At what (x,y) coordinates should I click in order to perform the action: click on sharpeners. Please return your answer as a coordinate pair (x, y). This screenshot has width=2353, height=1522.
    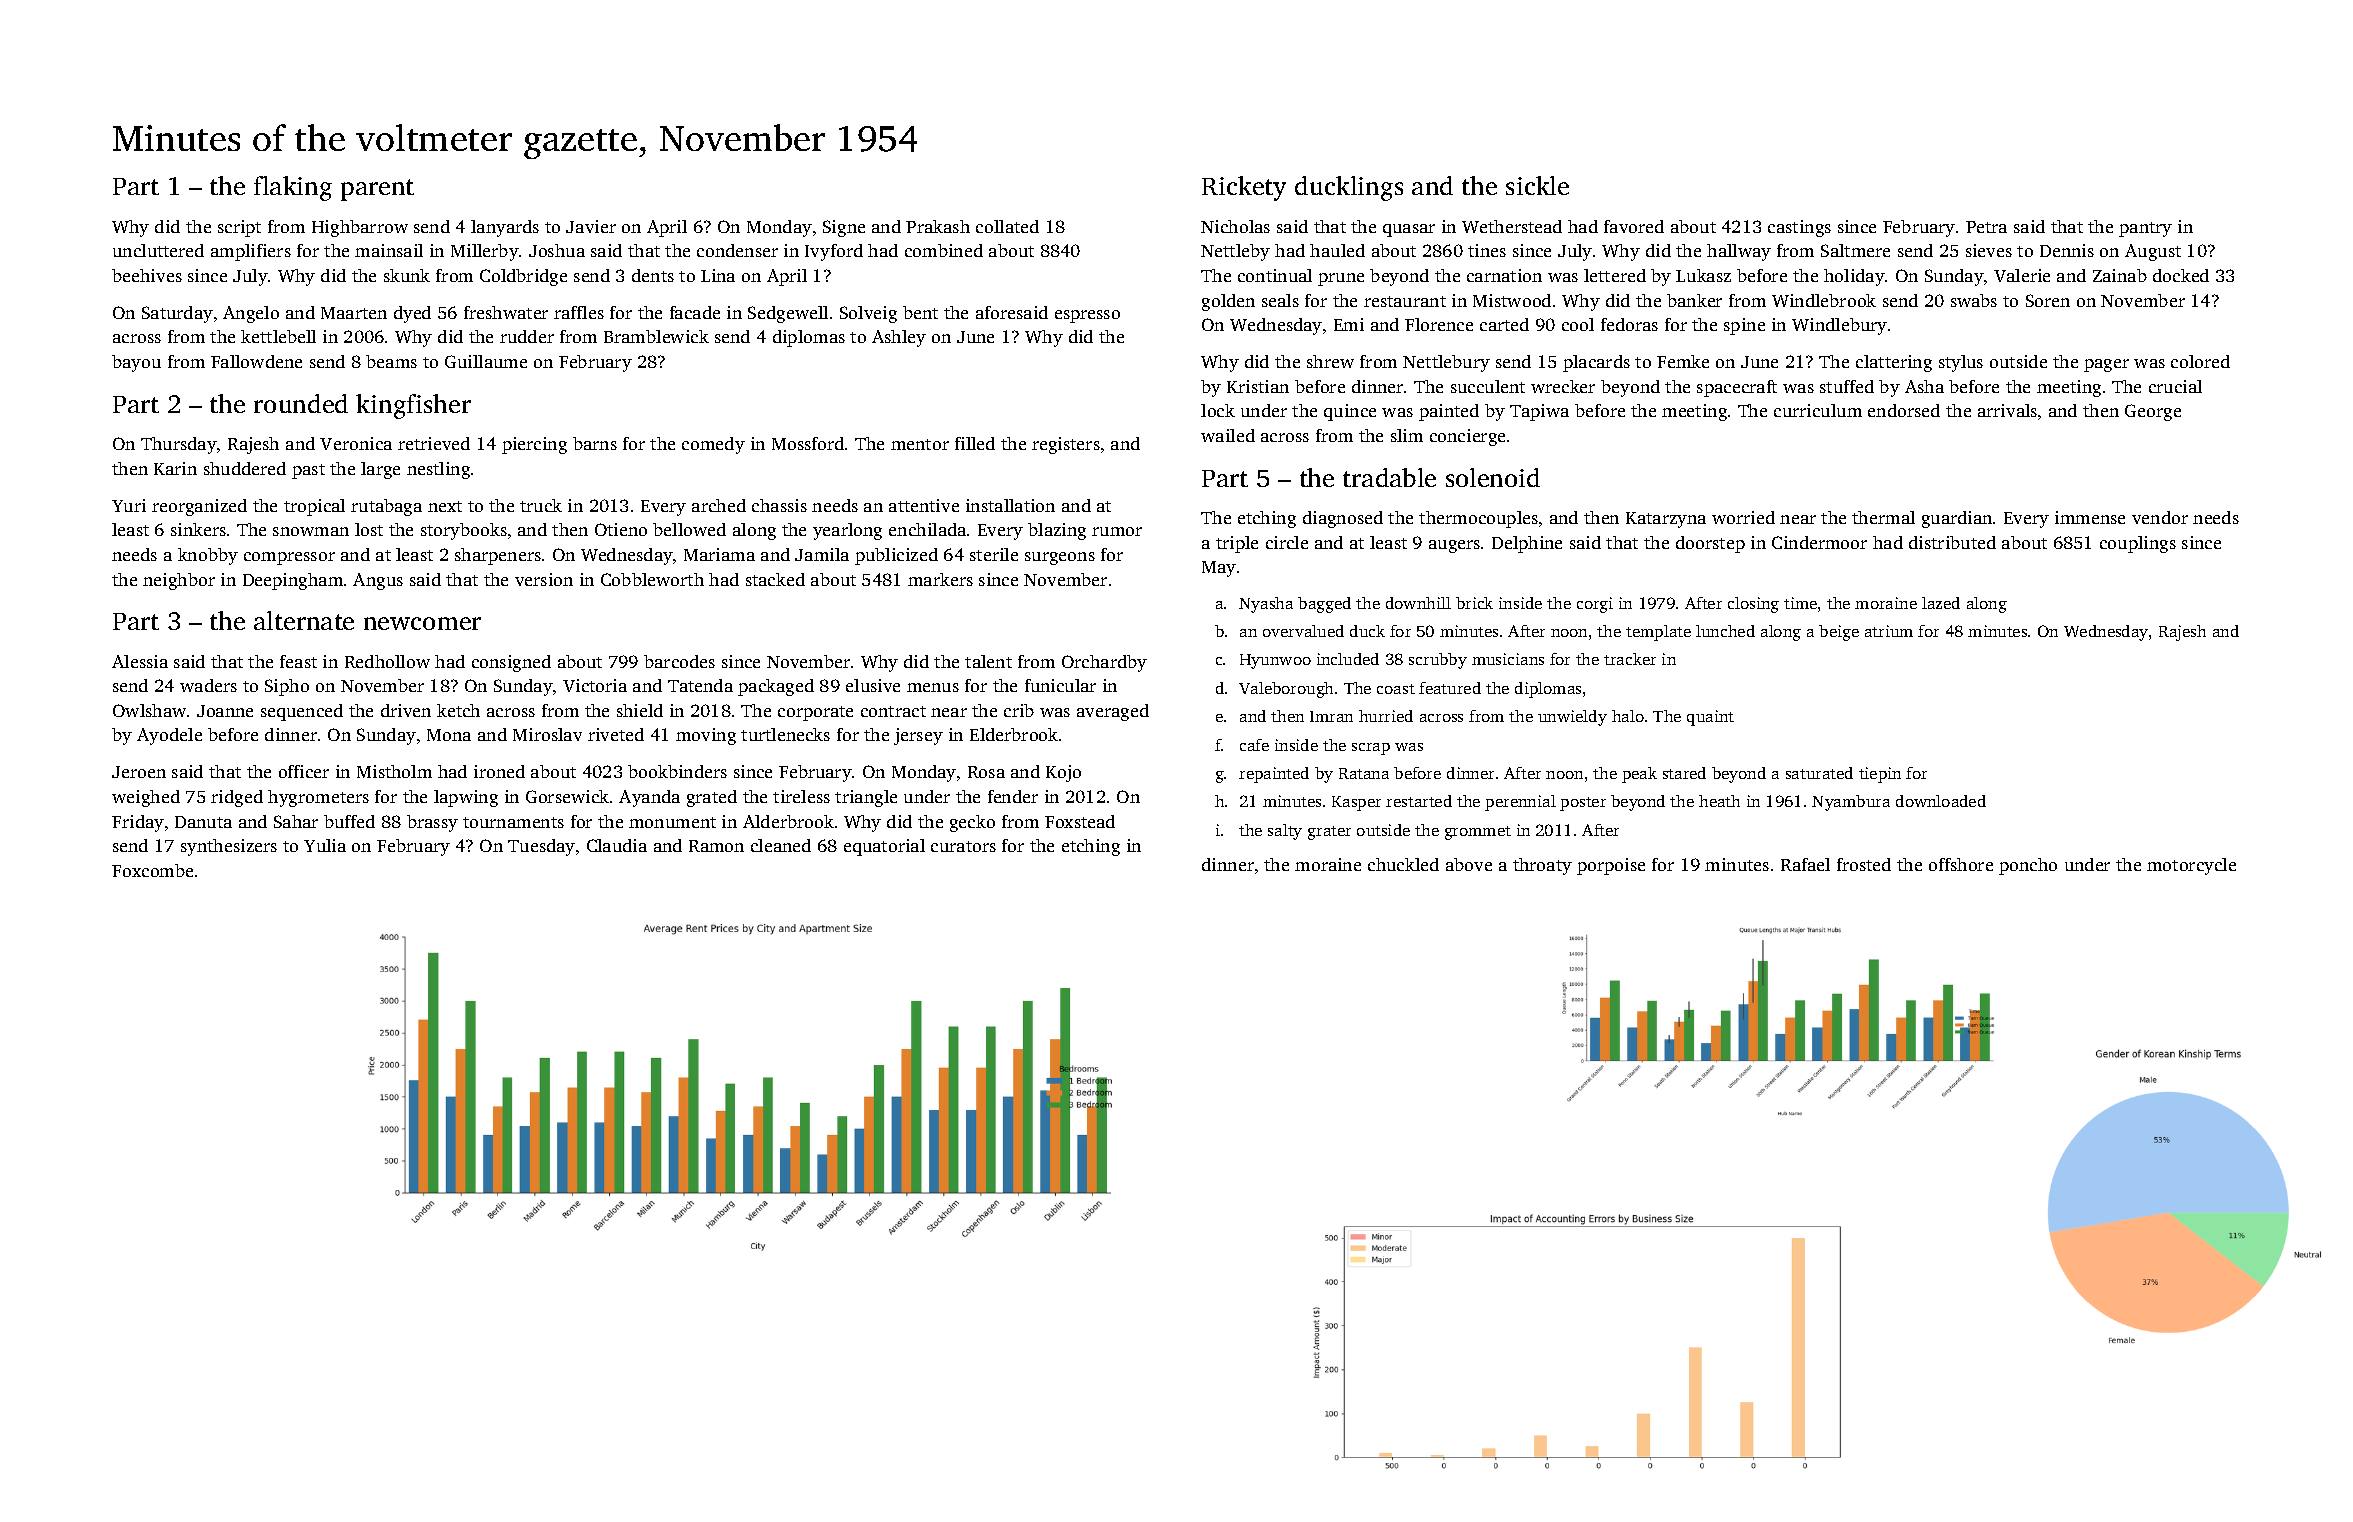
    Looking at the image, I should click on (498, 556).
